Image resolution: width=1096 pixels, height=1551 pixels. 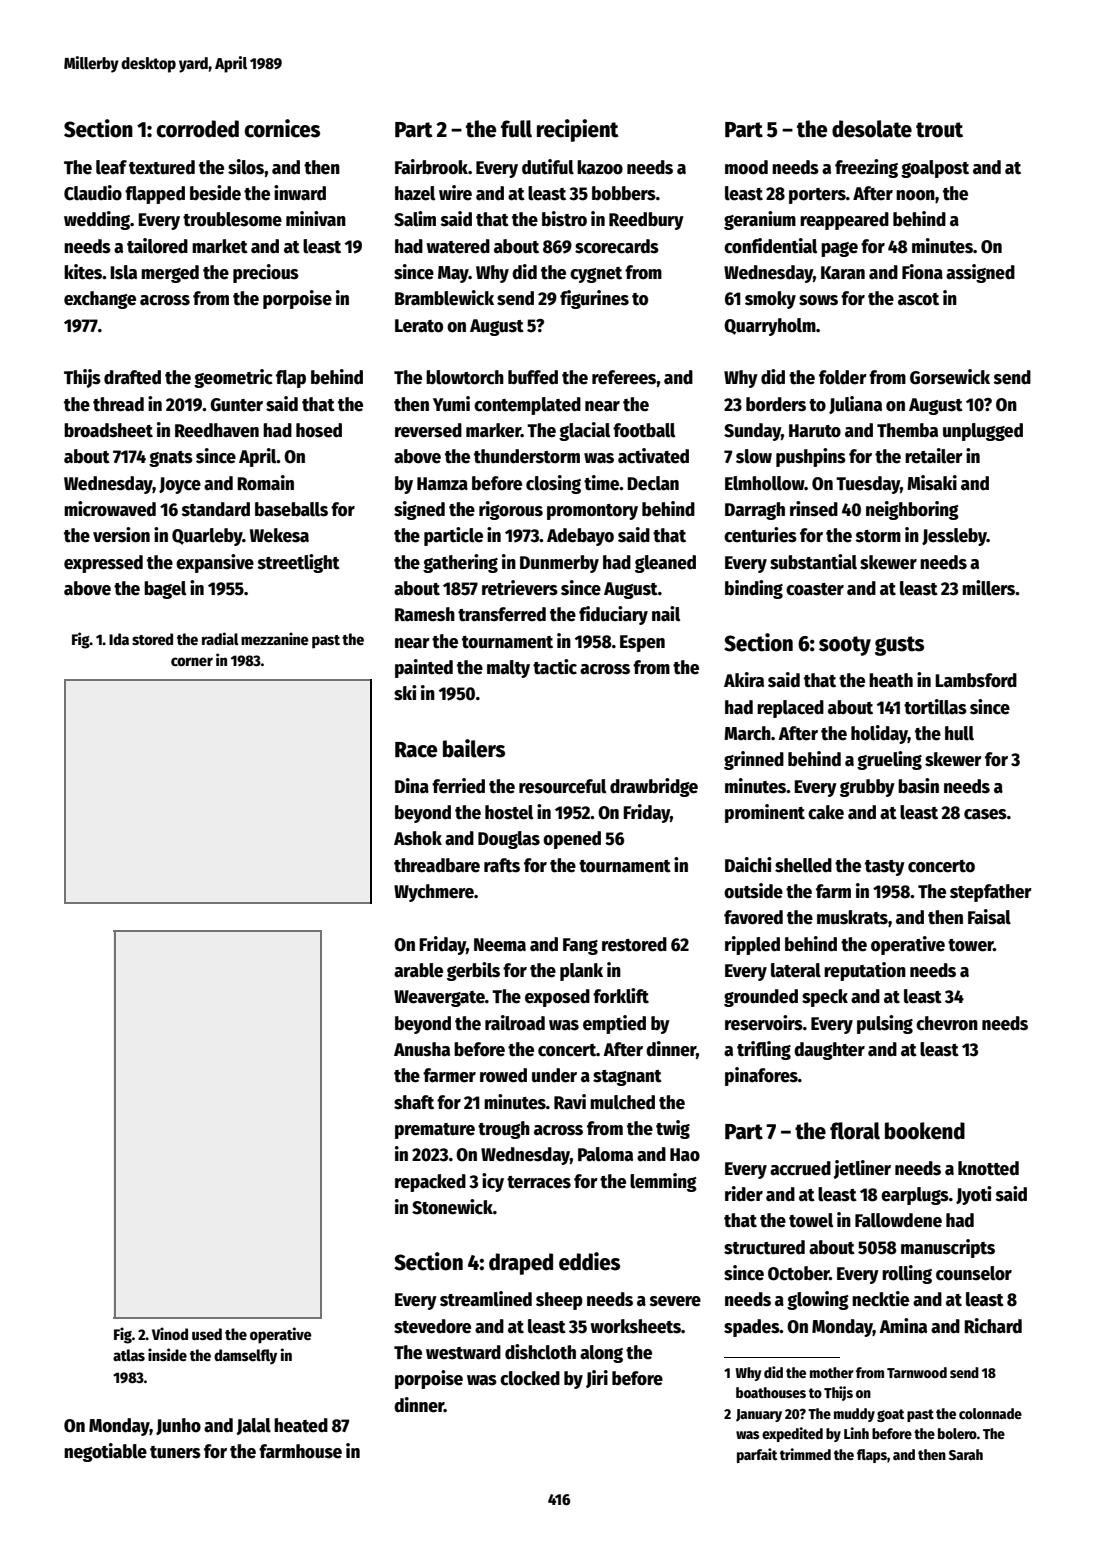 What do you see at coordinates (594, 299) in the screenshot?
I see `figurines` at bounding box center [594, 299].
